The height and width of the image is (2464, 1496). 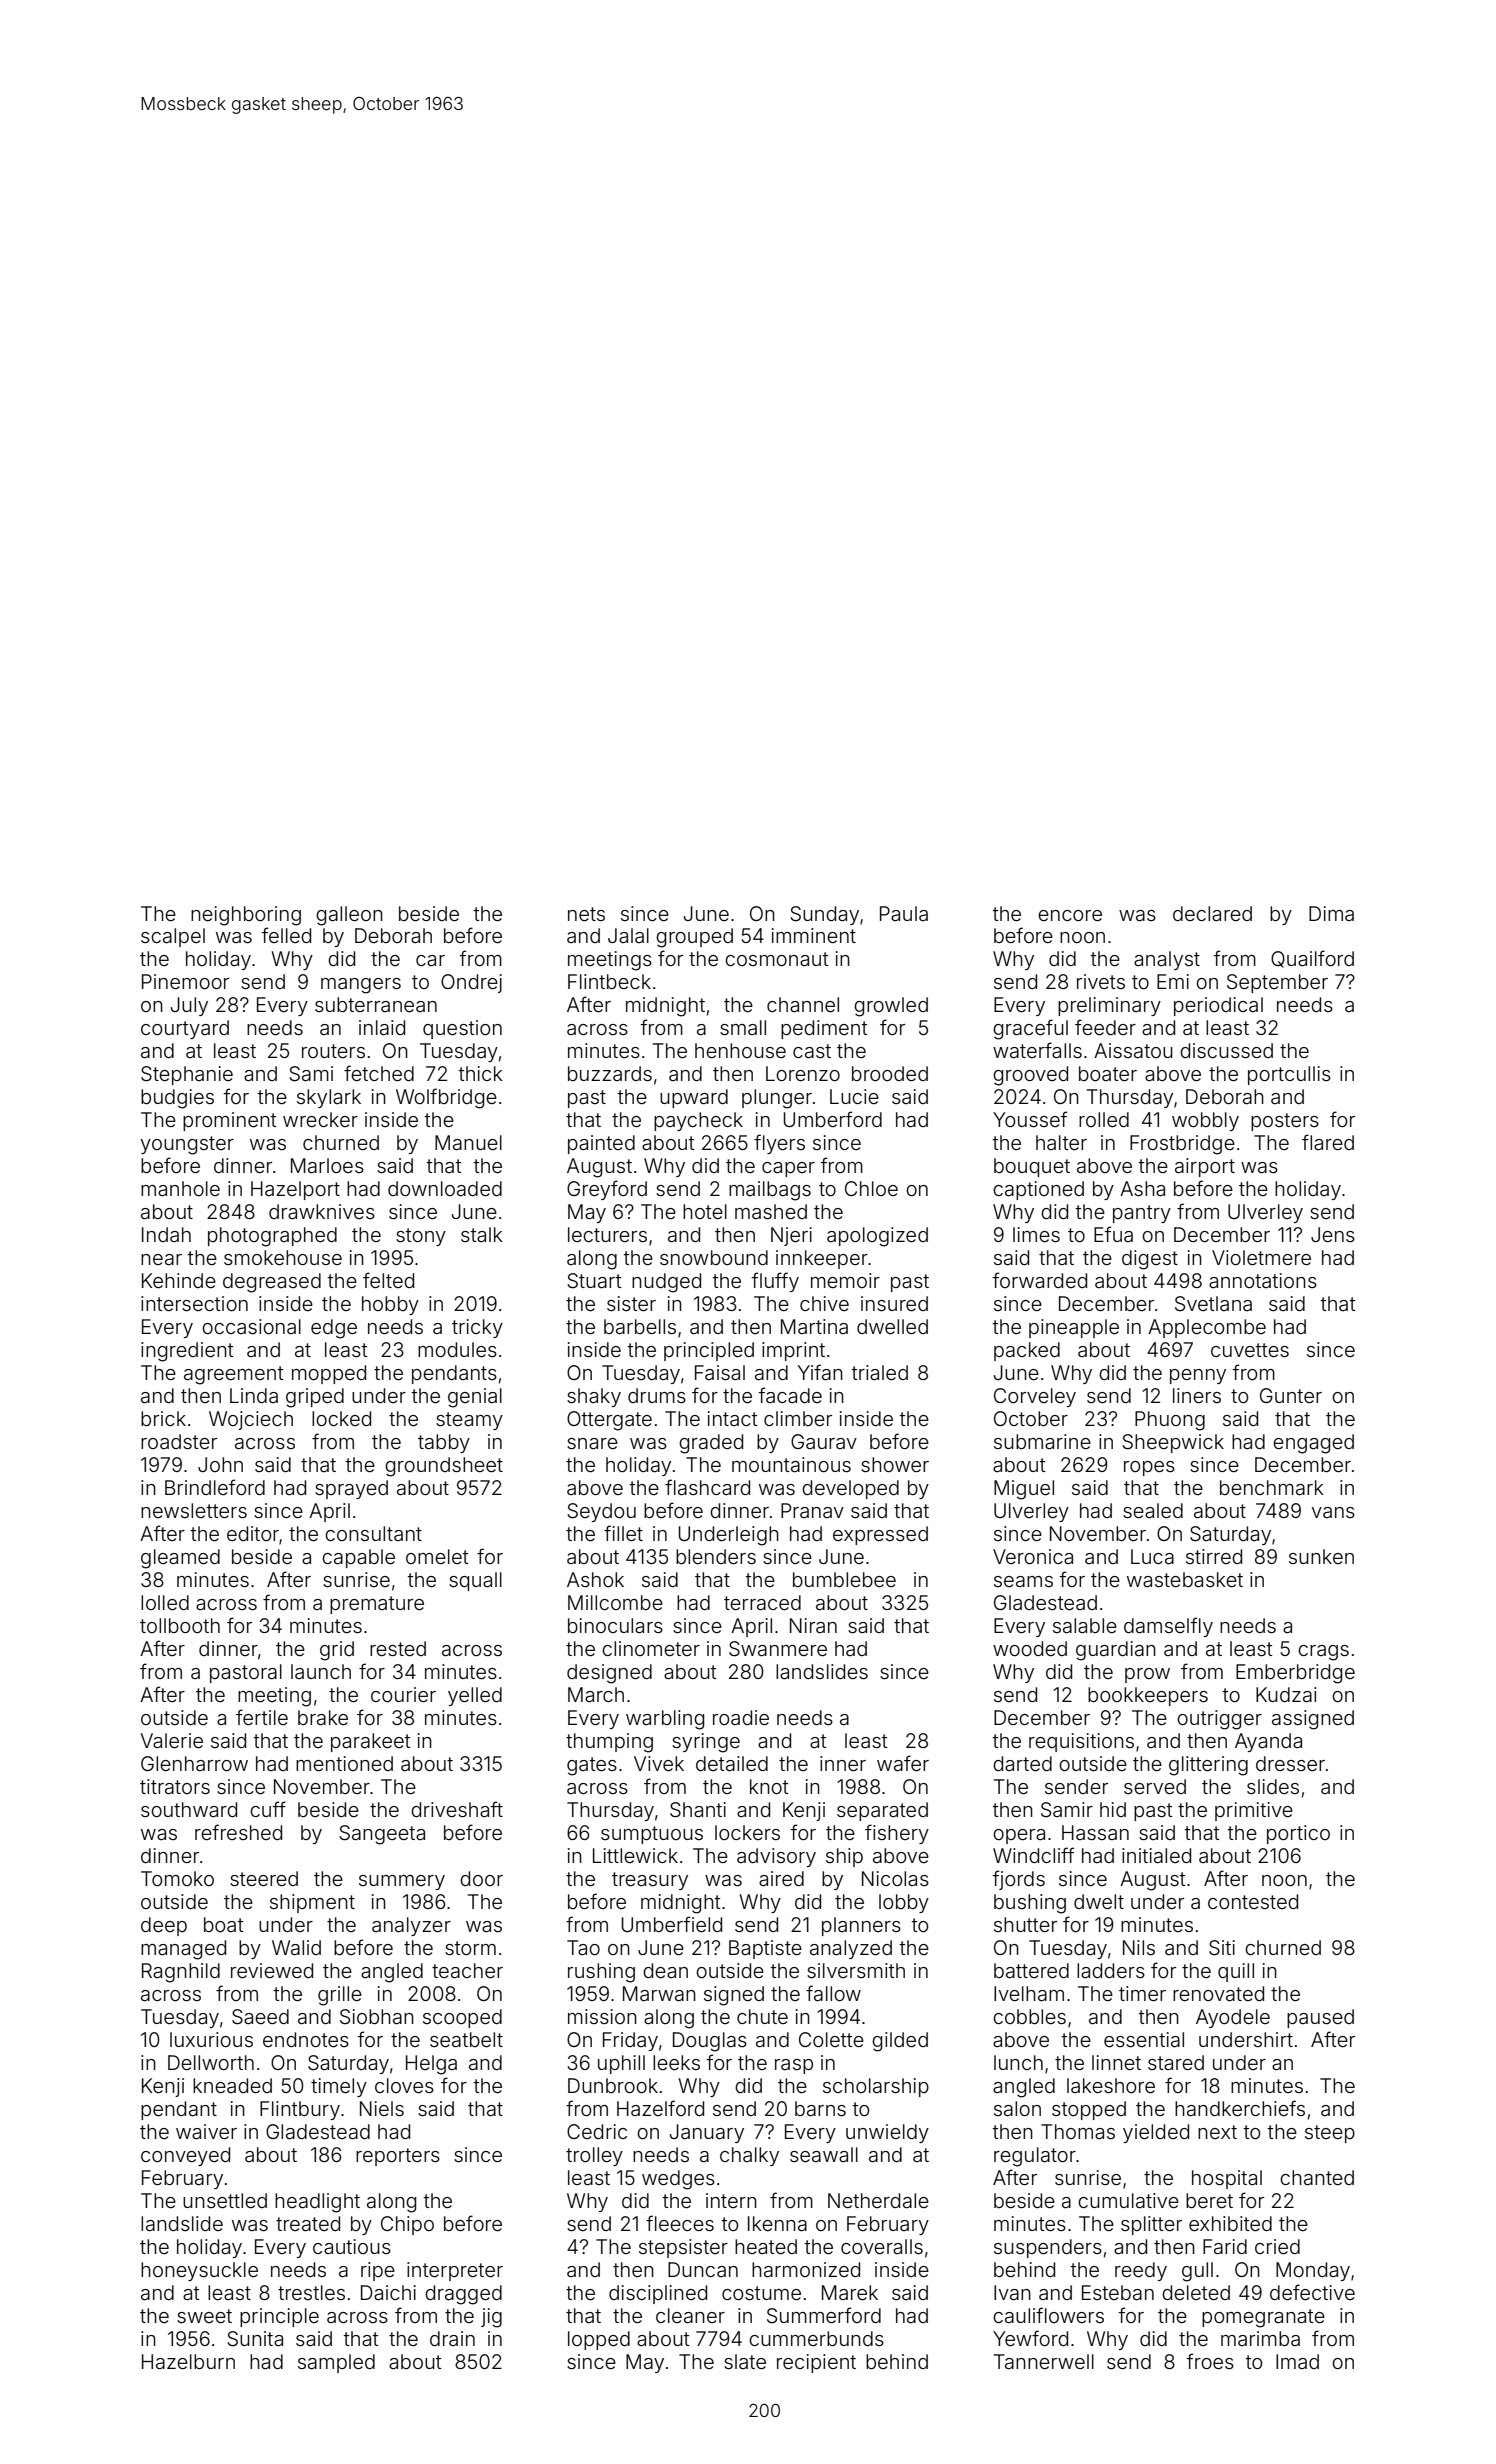 I want to click on Jens, so click(x=1333, y=1234).
